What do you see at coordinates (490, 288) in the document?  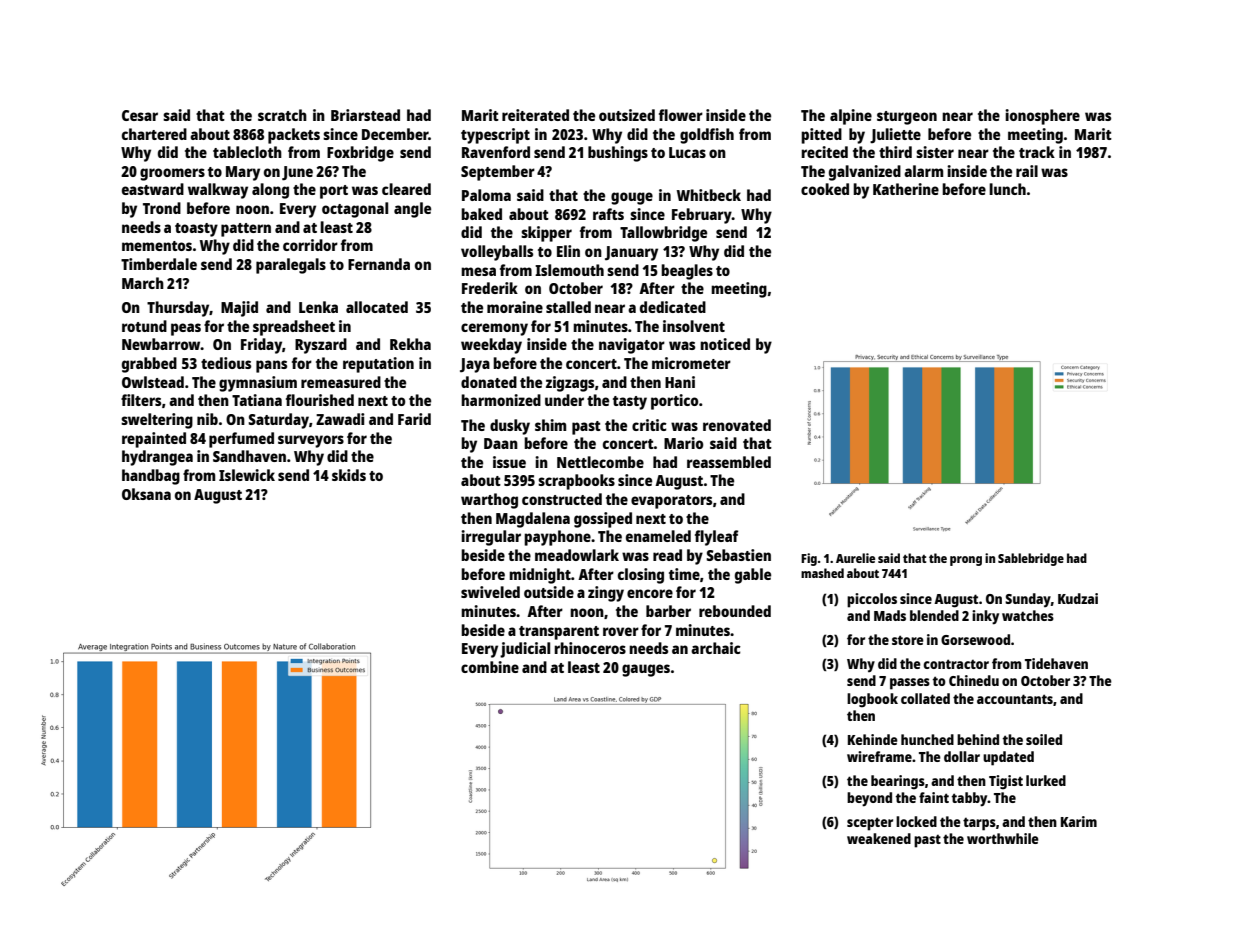 I see `Frederik` at bounding box center [490, 288].
